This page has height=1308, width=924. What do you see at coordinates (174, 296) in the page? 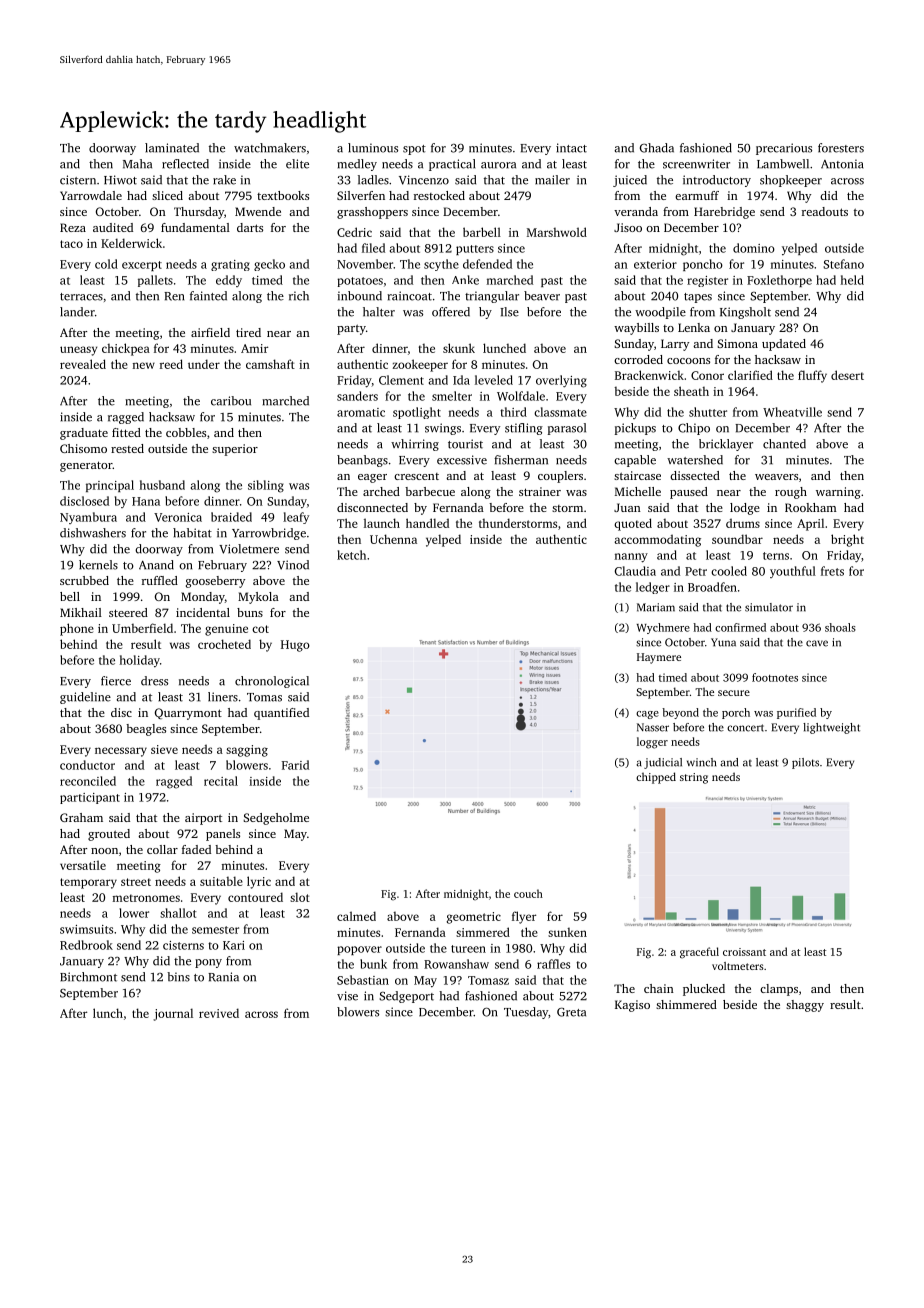
I see `Ren` at bounding box center [174, 296].
